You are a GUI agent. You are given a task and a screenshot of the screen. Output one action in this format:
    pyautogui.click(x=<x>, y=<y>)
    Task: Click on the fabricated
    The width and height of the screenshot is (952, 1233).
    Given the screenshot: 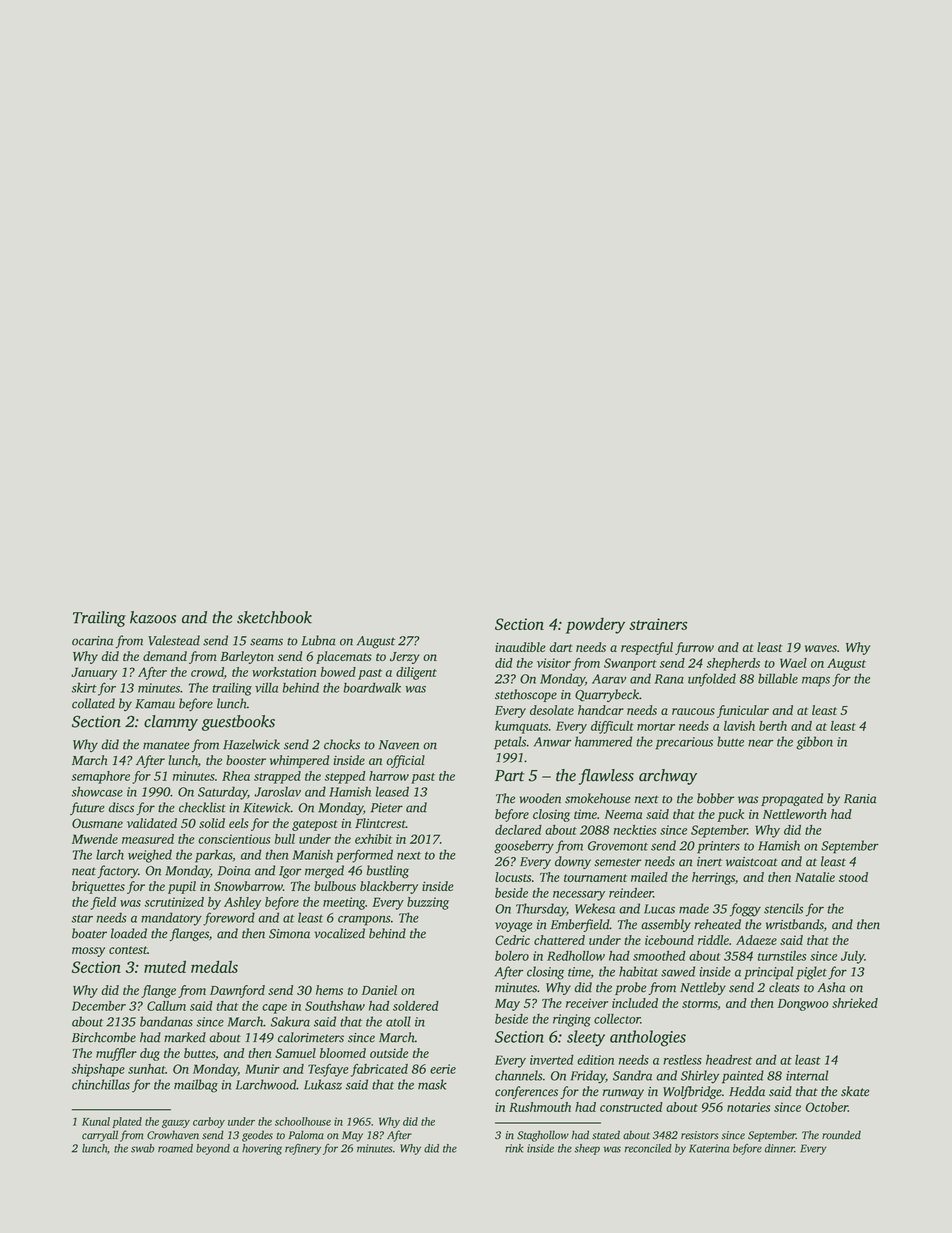 What is the action you would take?
    pyautogui.click(x=379, y=1070)
